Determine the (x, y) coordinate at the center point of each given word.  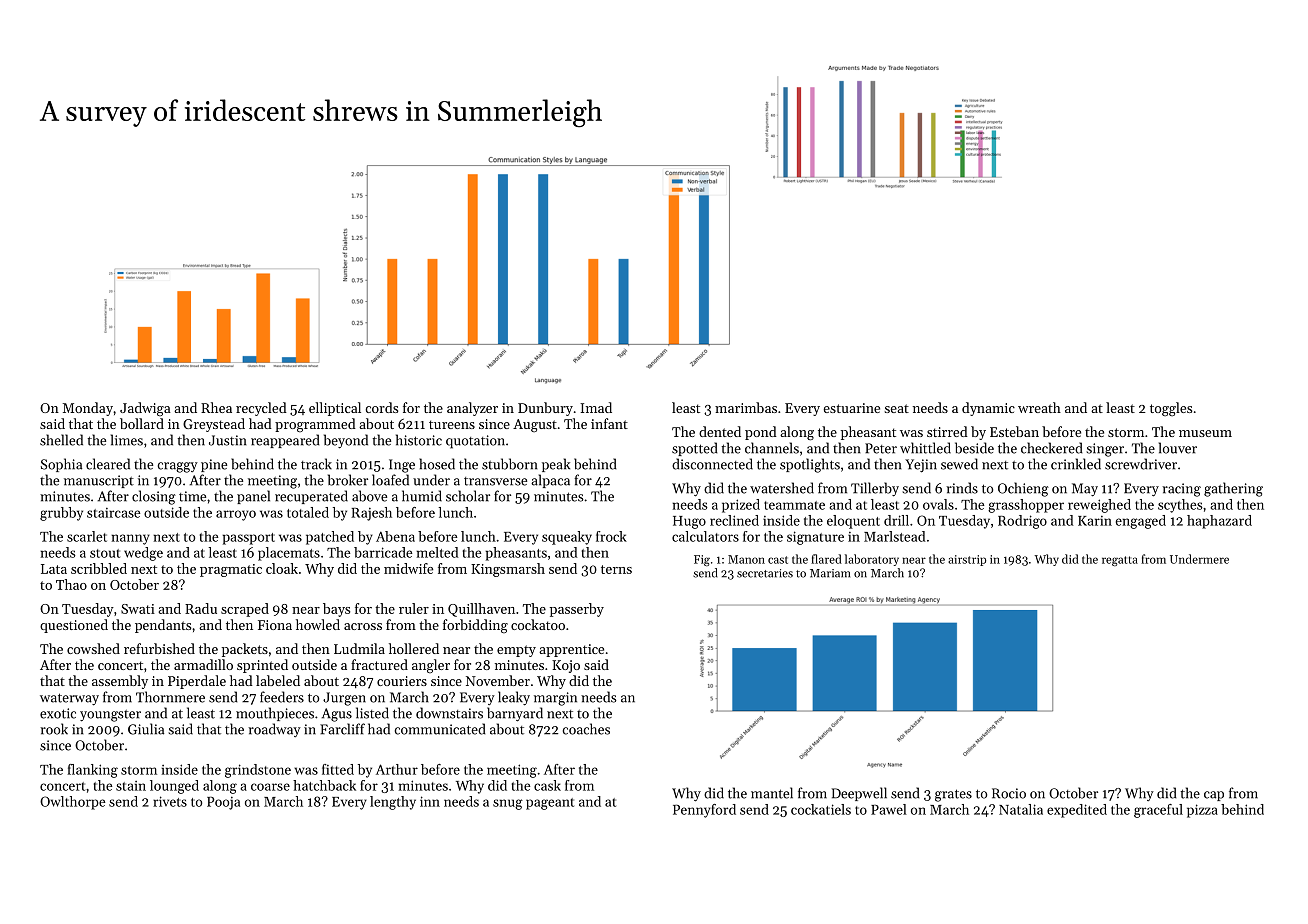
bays (336, 610)
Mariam (830, 573)
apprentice (571, 650)
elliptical (335, 409)
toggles (1171, 409)
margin (555, 699)
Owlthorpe (73, 803)
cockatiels (821, 809)
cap (1214, 796)
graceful (1158, 811)
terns (616, 569)
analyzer (472, 409)
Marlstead (894, 536)
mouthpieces (275, 714)
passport (249, 539)
